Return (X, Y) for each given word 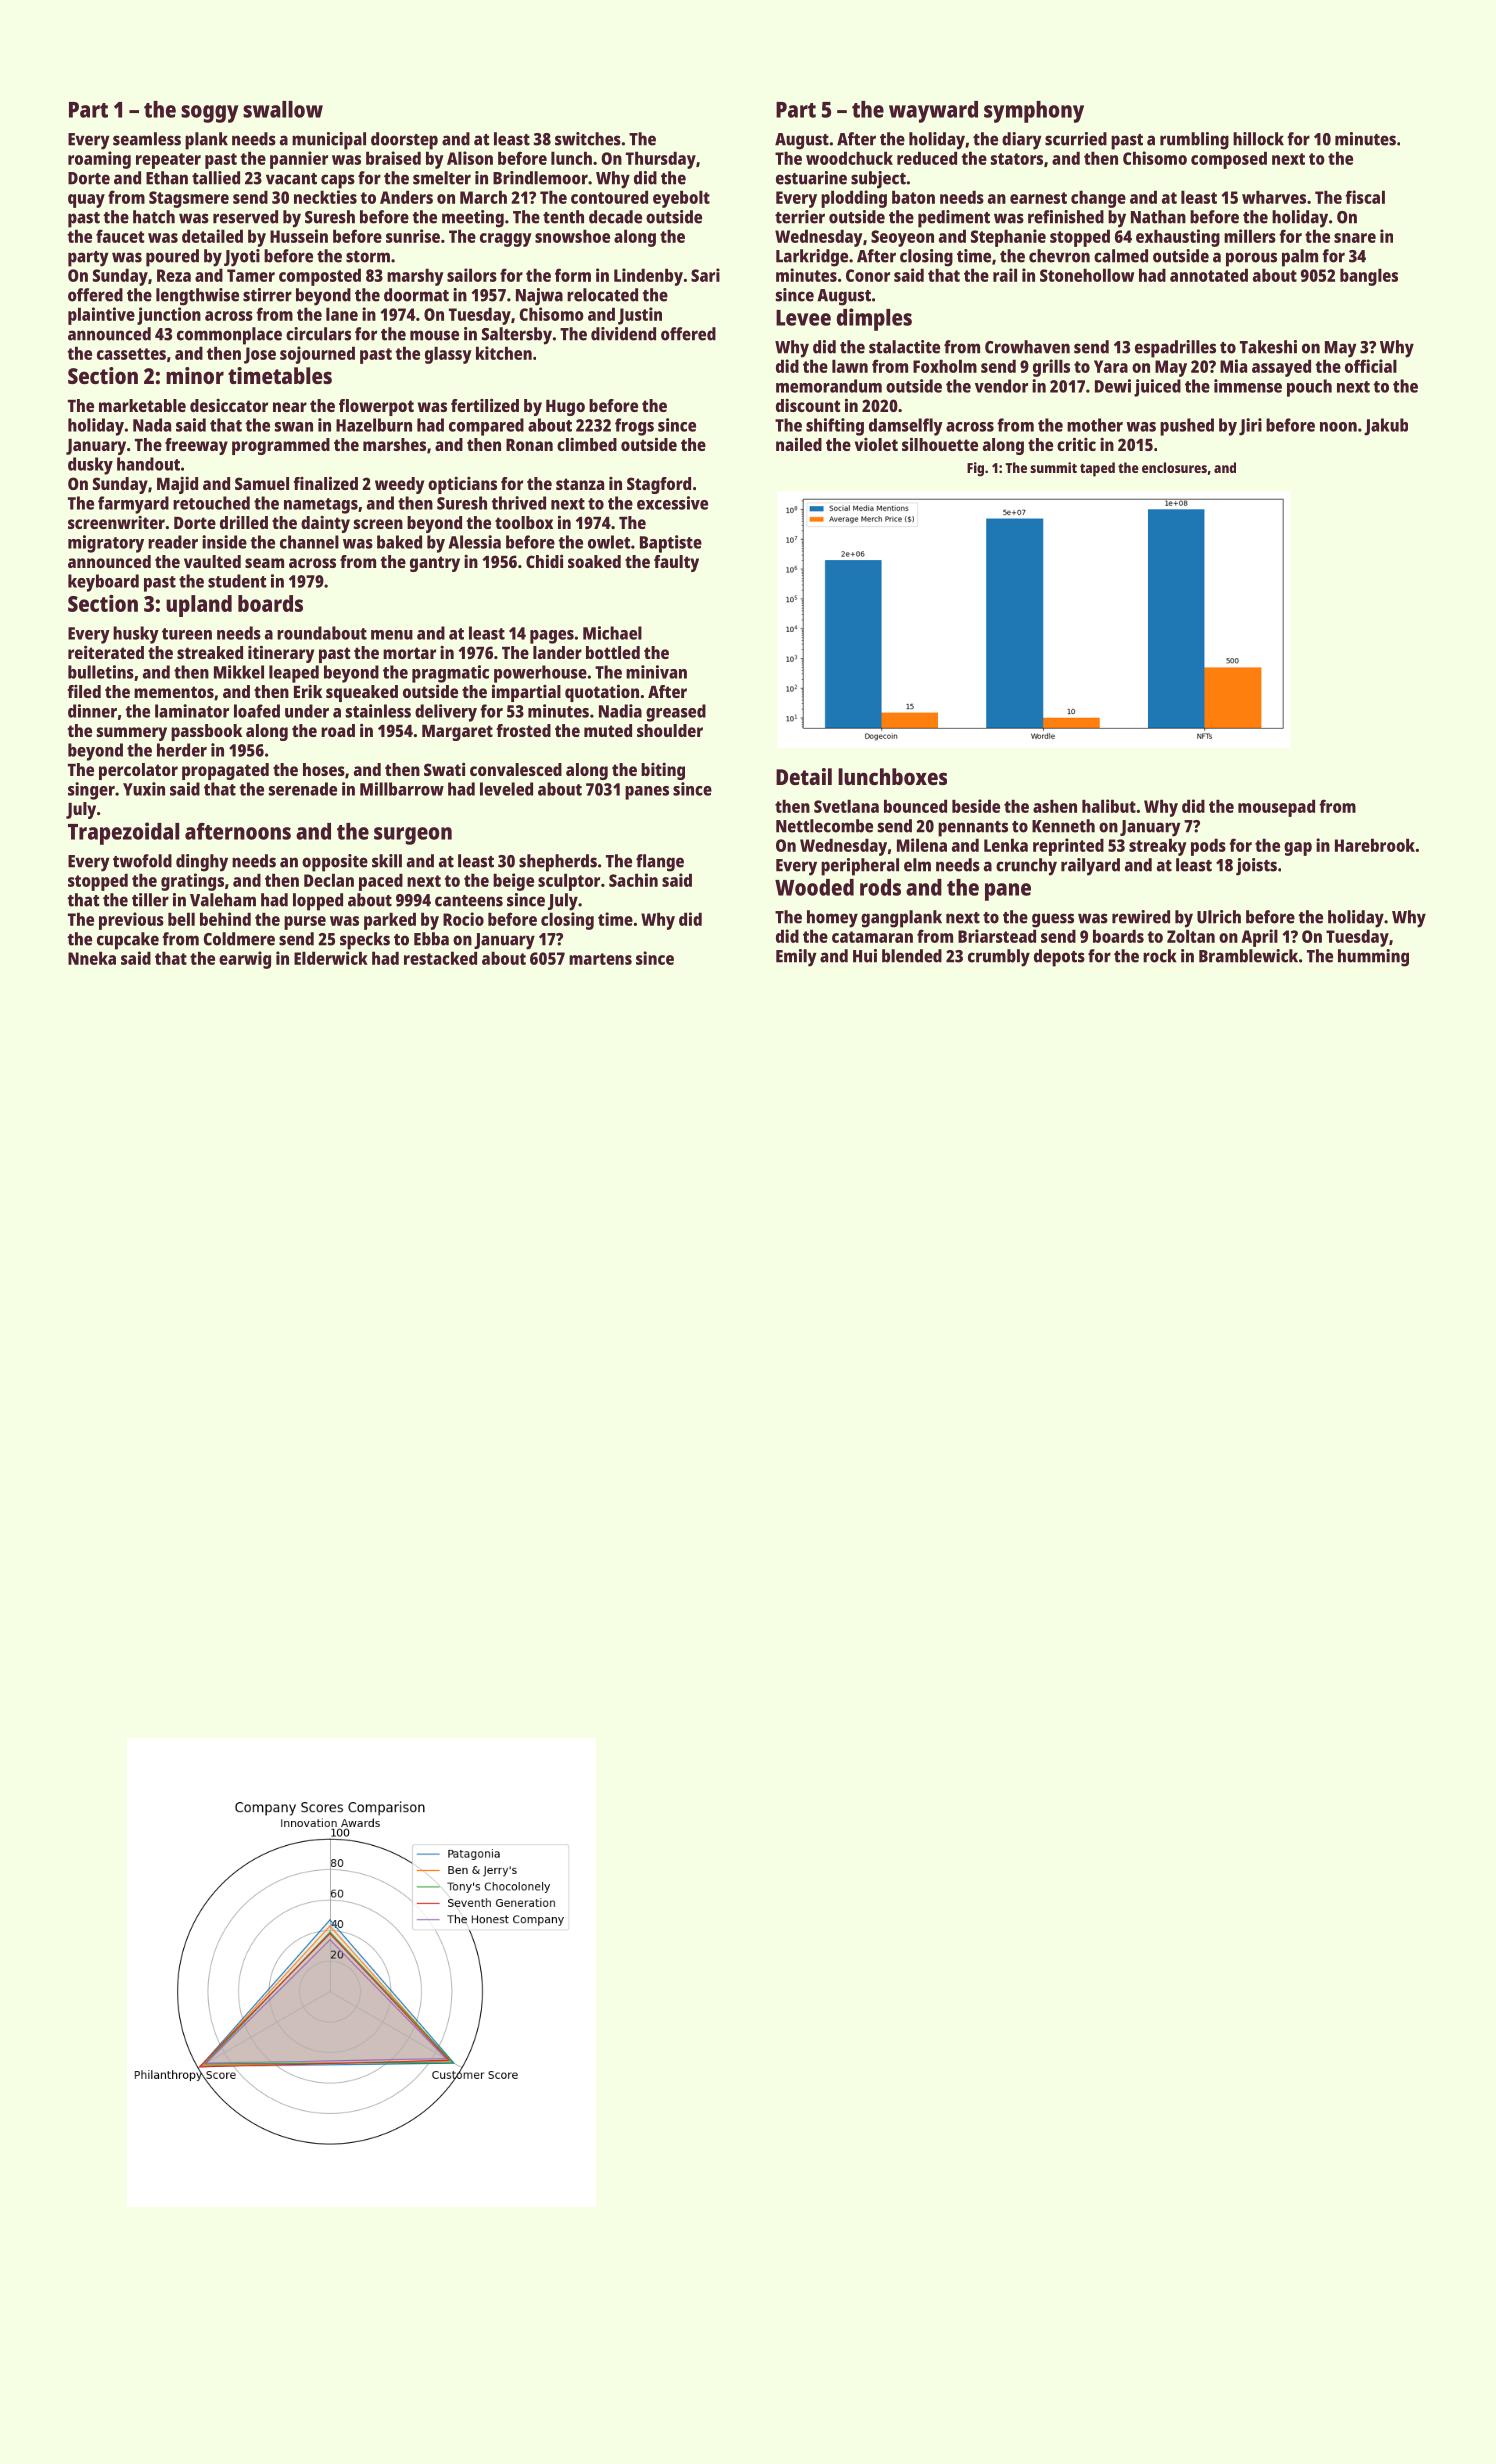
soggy (209, 114)
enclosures (1174, 467)
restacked (440, 958)
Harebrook (1375, 845)
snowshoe (572, 236)
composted (320, 277)
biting (663, 771)
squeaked (362, 693)
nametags (321, 506)
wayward (933, 112)
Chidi (544, 561)
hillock (1258, 139)
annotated (1209, 275)
